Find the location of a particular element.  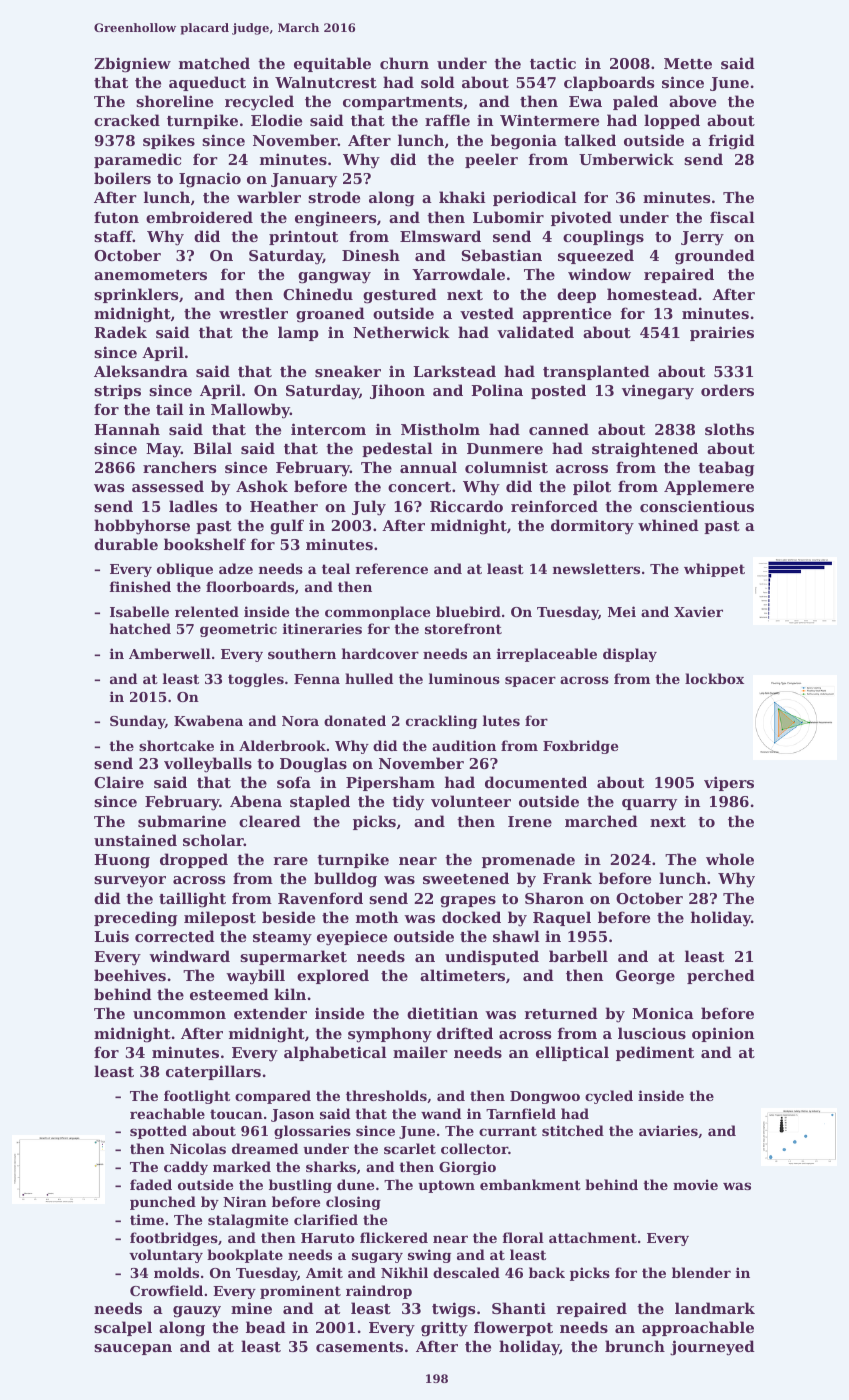

volleyballs is located at coordinates (208, 765).
